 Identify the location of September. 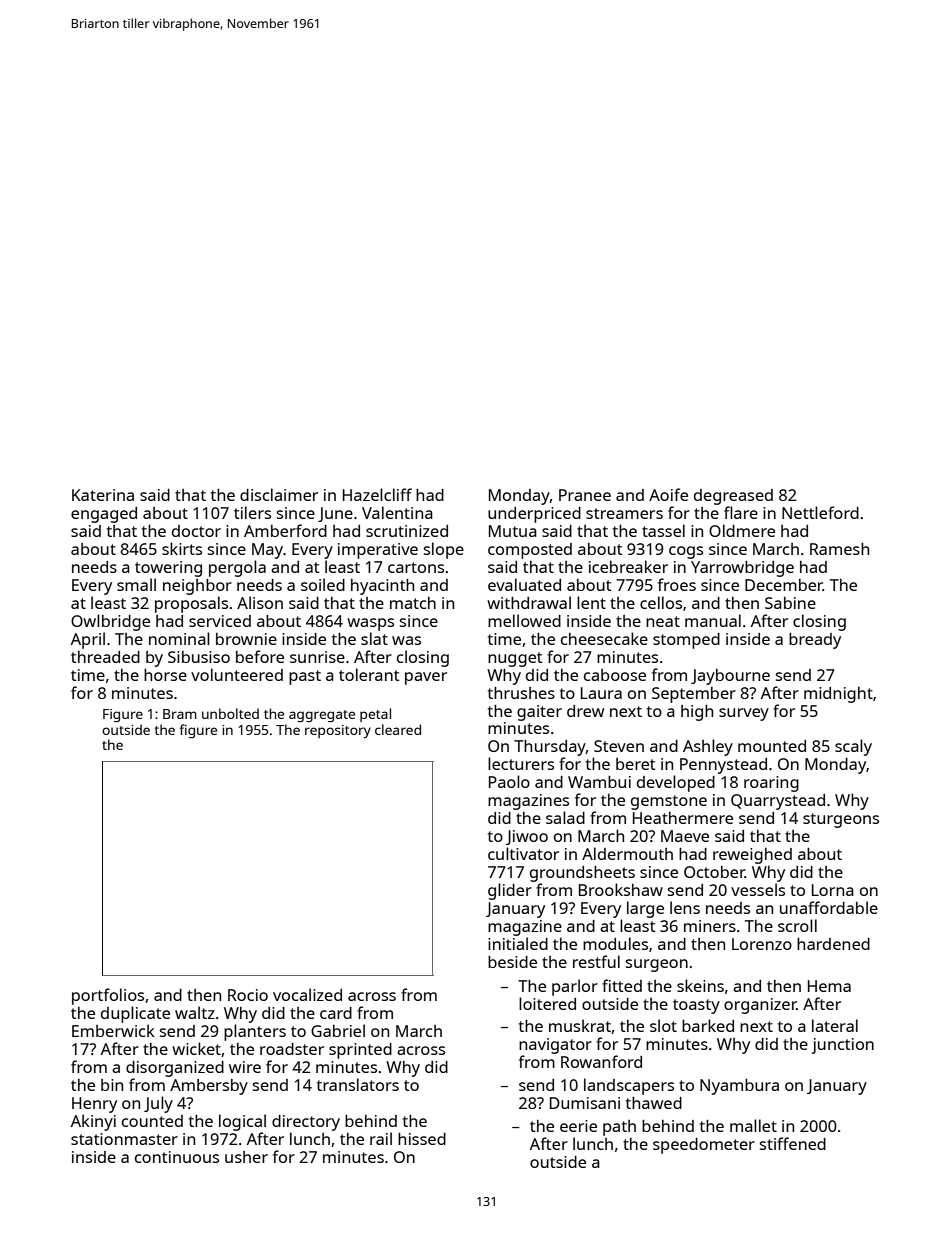
(694, 695).
